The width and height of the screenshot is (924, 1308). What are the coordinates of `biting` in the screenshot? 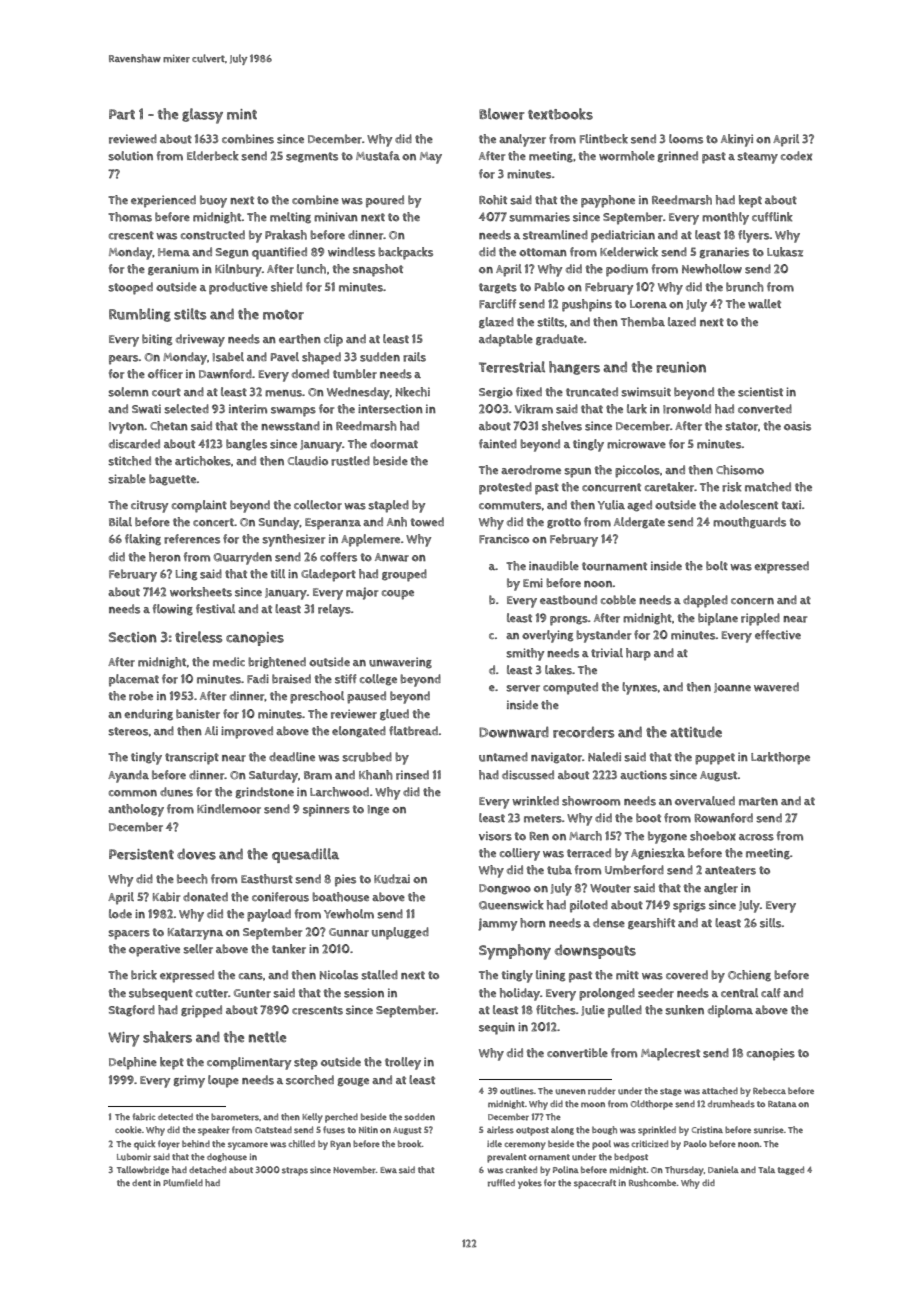 It's located at (157, 340).
